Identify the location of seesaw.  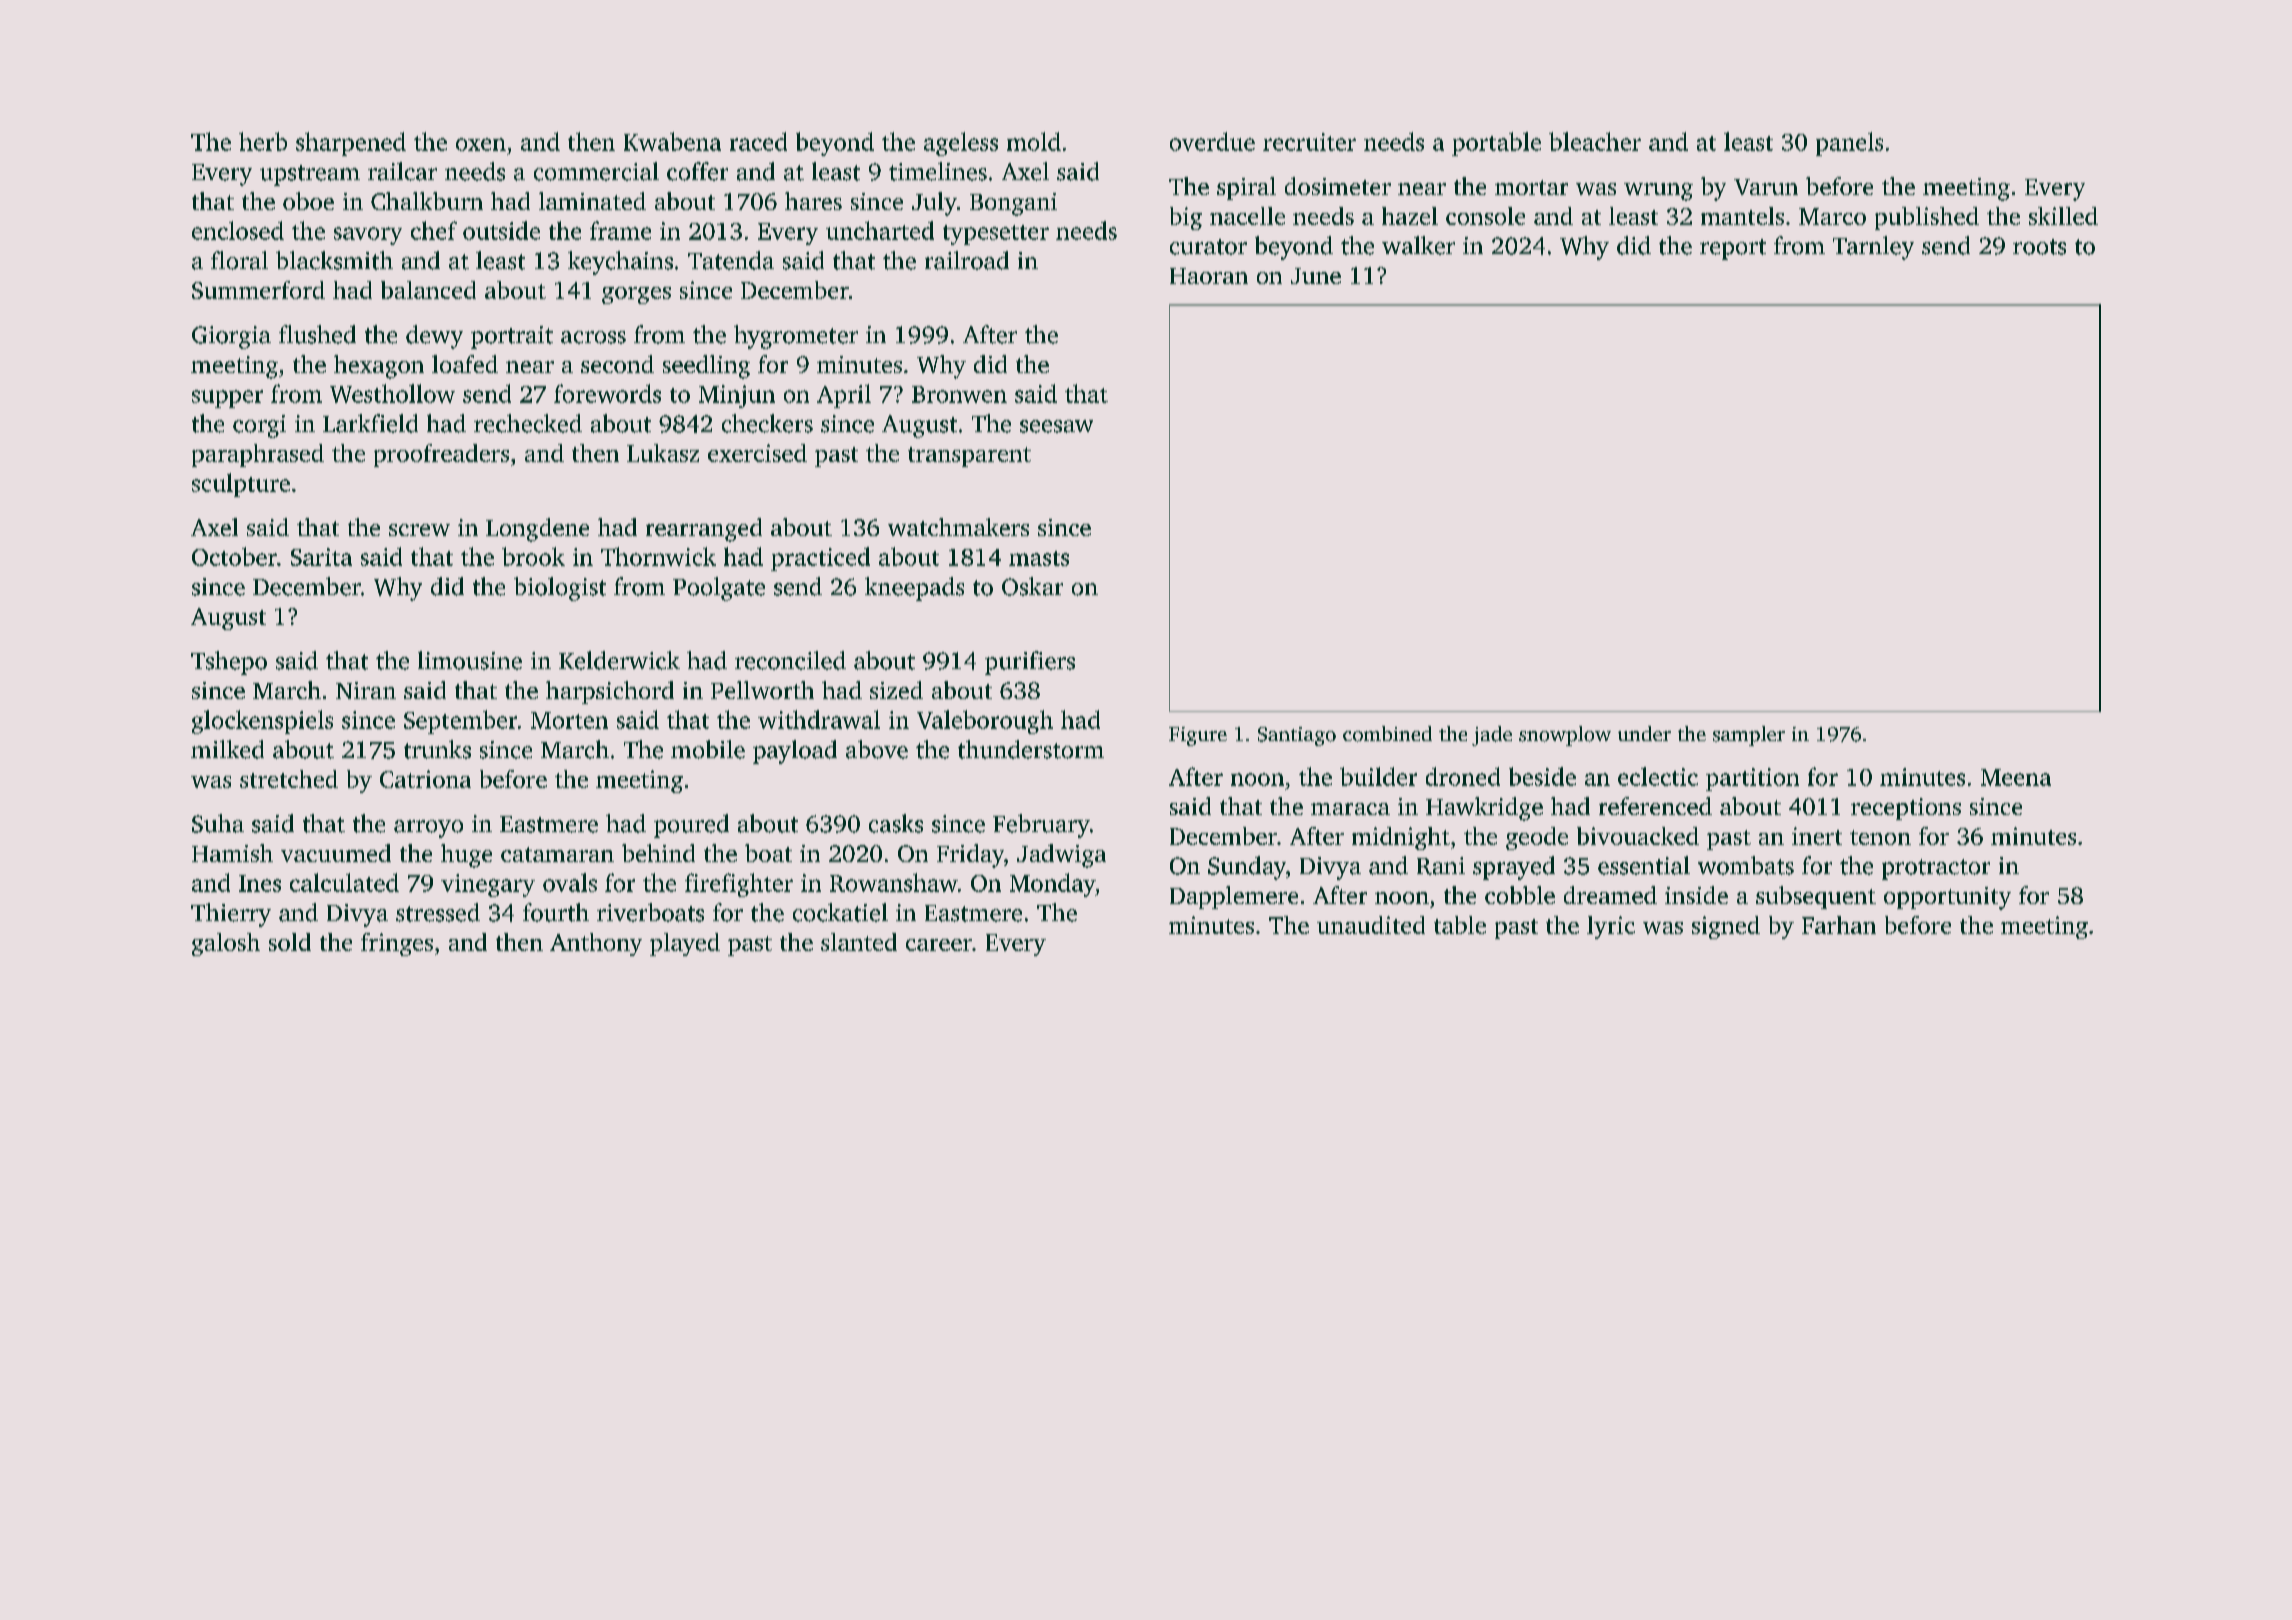
(1056, 426).
